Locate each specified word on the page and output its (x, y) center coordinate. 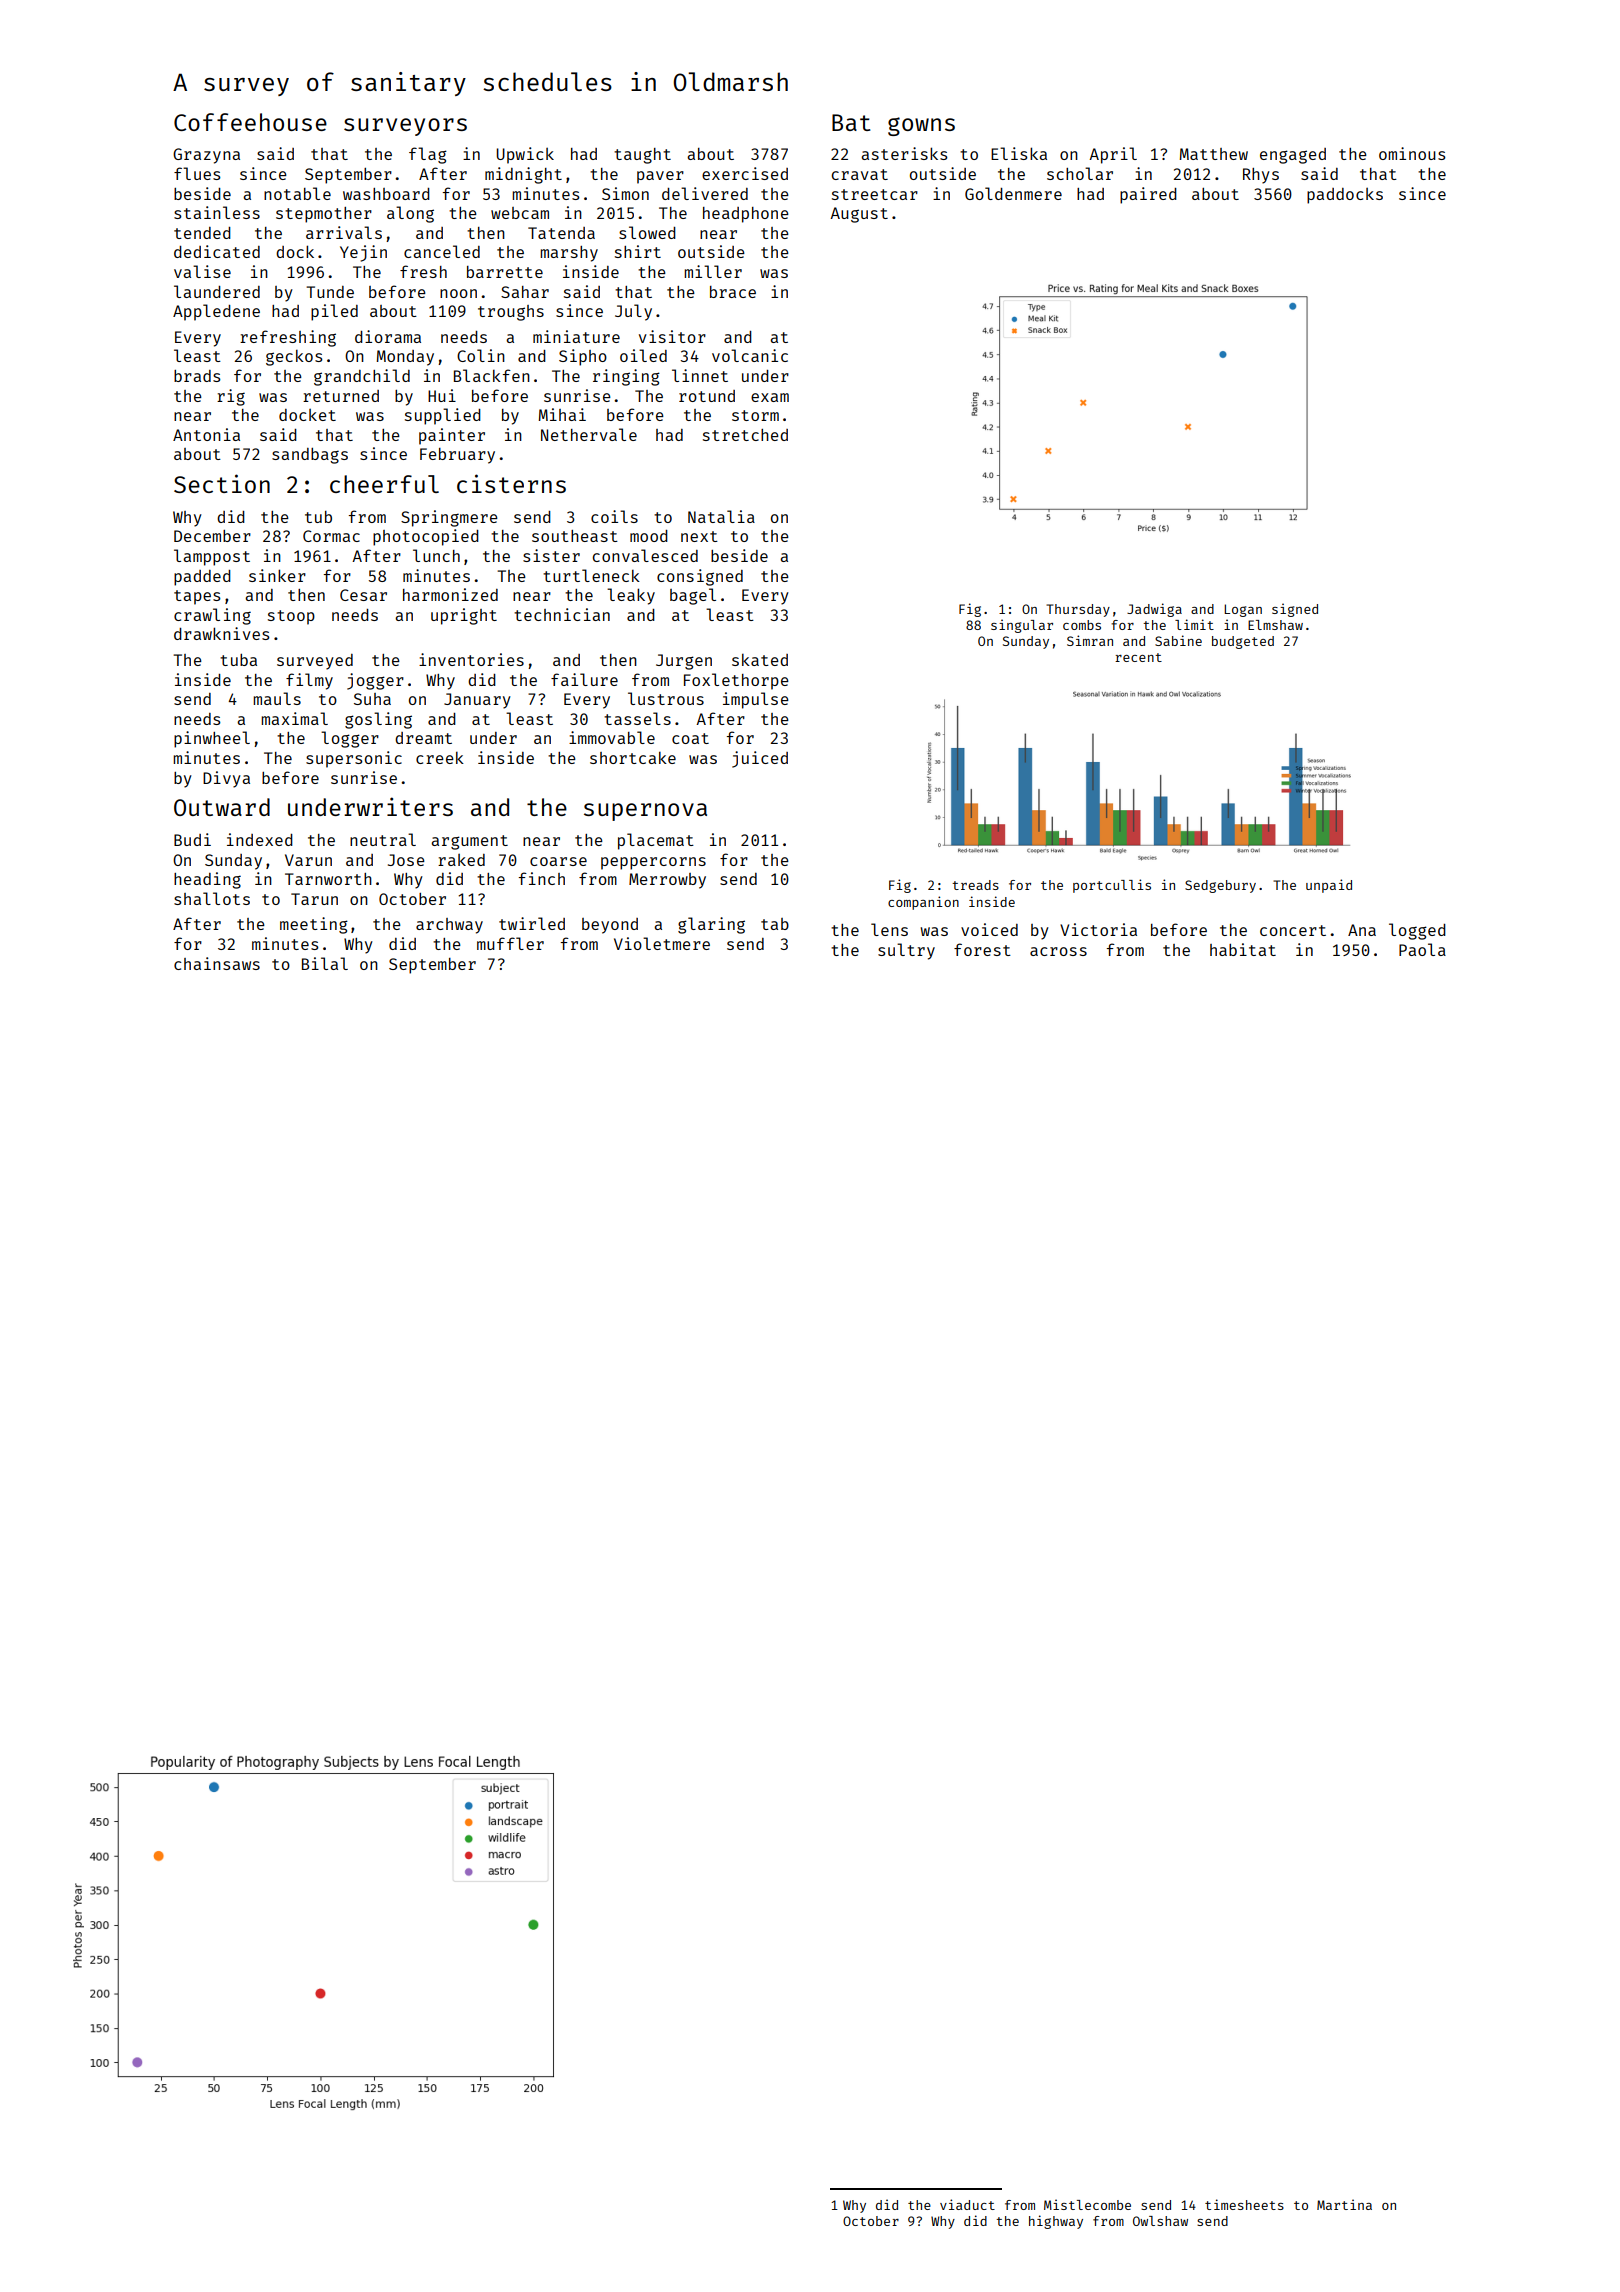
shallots (212, 898)
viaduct (967, 2204)
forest (982, 949)
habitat (1243, 949)
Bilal (325, 963)
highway (1056, 2222)
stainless (217, 212)
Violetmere (662, 943)
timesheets (1244, 2204)
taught (642, 156)
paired (1148, 195)
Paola (1422, 949)
